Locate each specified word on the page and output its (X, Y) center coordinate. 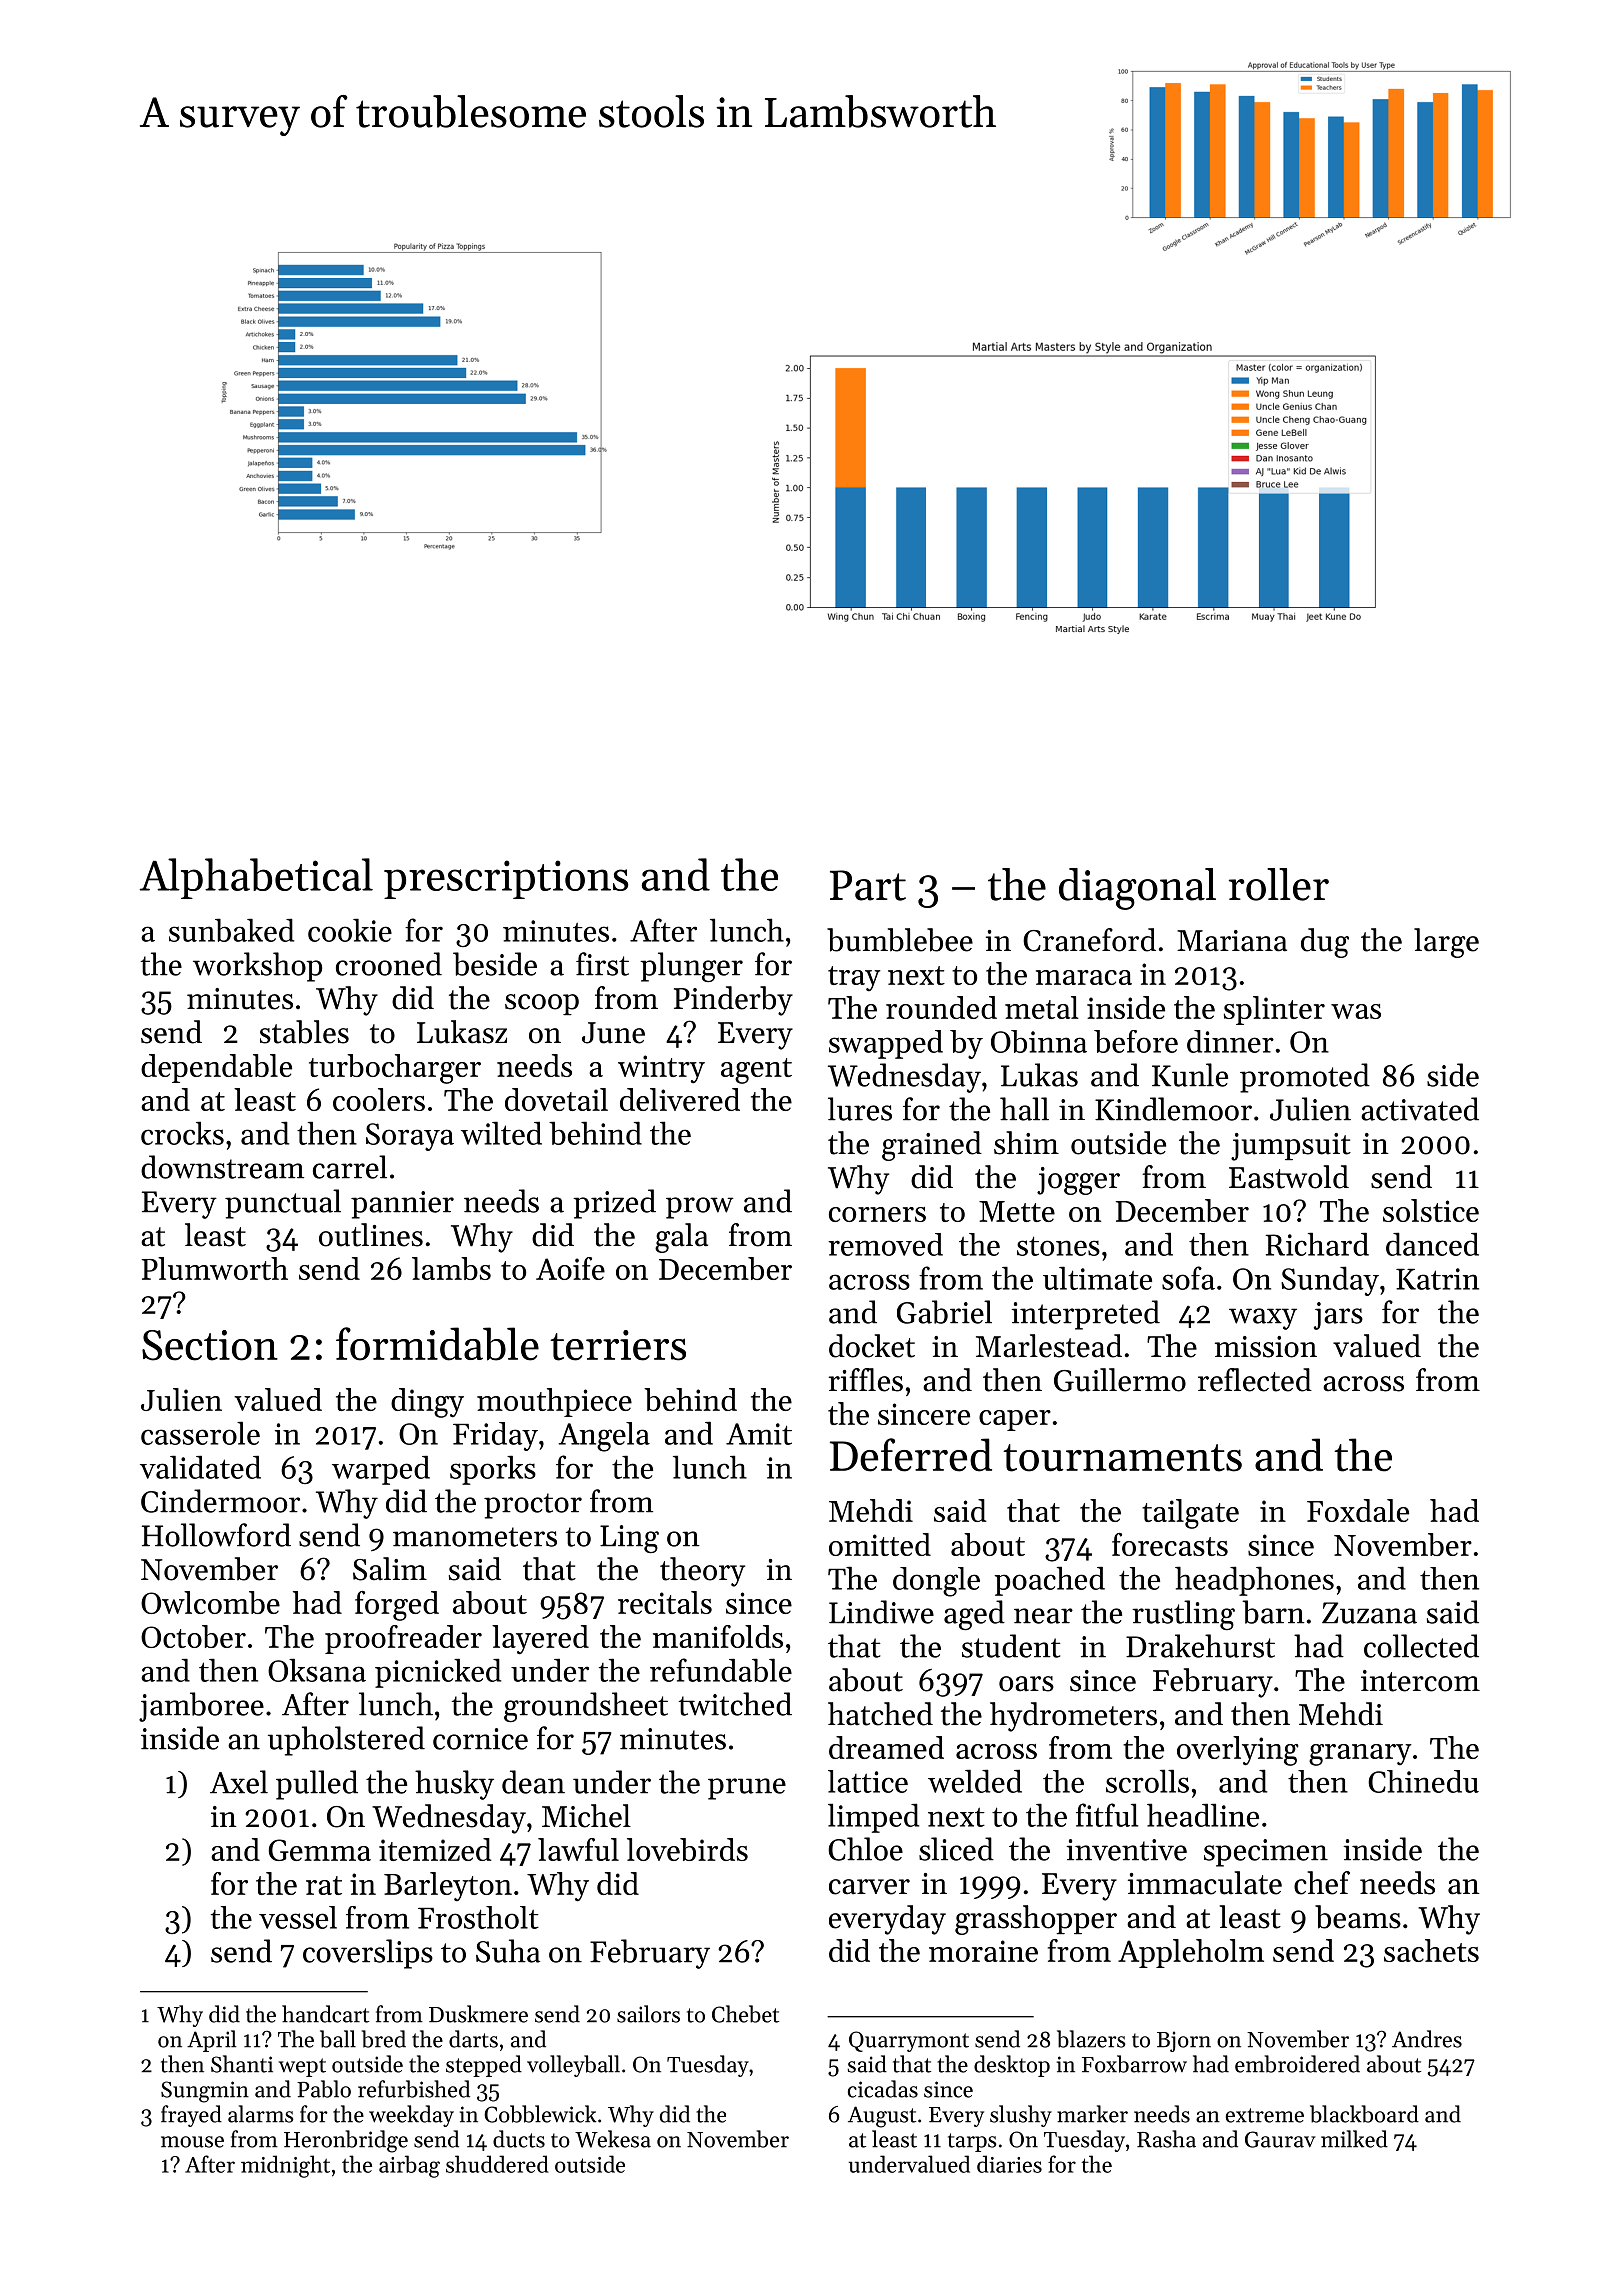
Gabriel (944, 1312)
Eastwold (1289, 1177)
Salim (390, 1569)
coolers (379, 1099)
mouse (192, 2142)
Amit (759, 1434)
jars (1338, 1316)
